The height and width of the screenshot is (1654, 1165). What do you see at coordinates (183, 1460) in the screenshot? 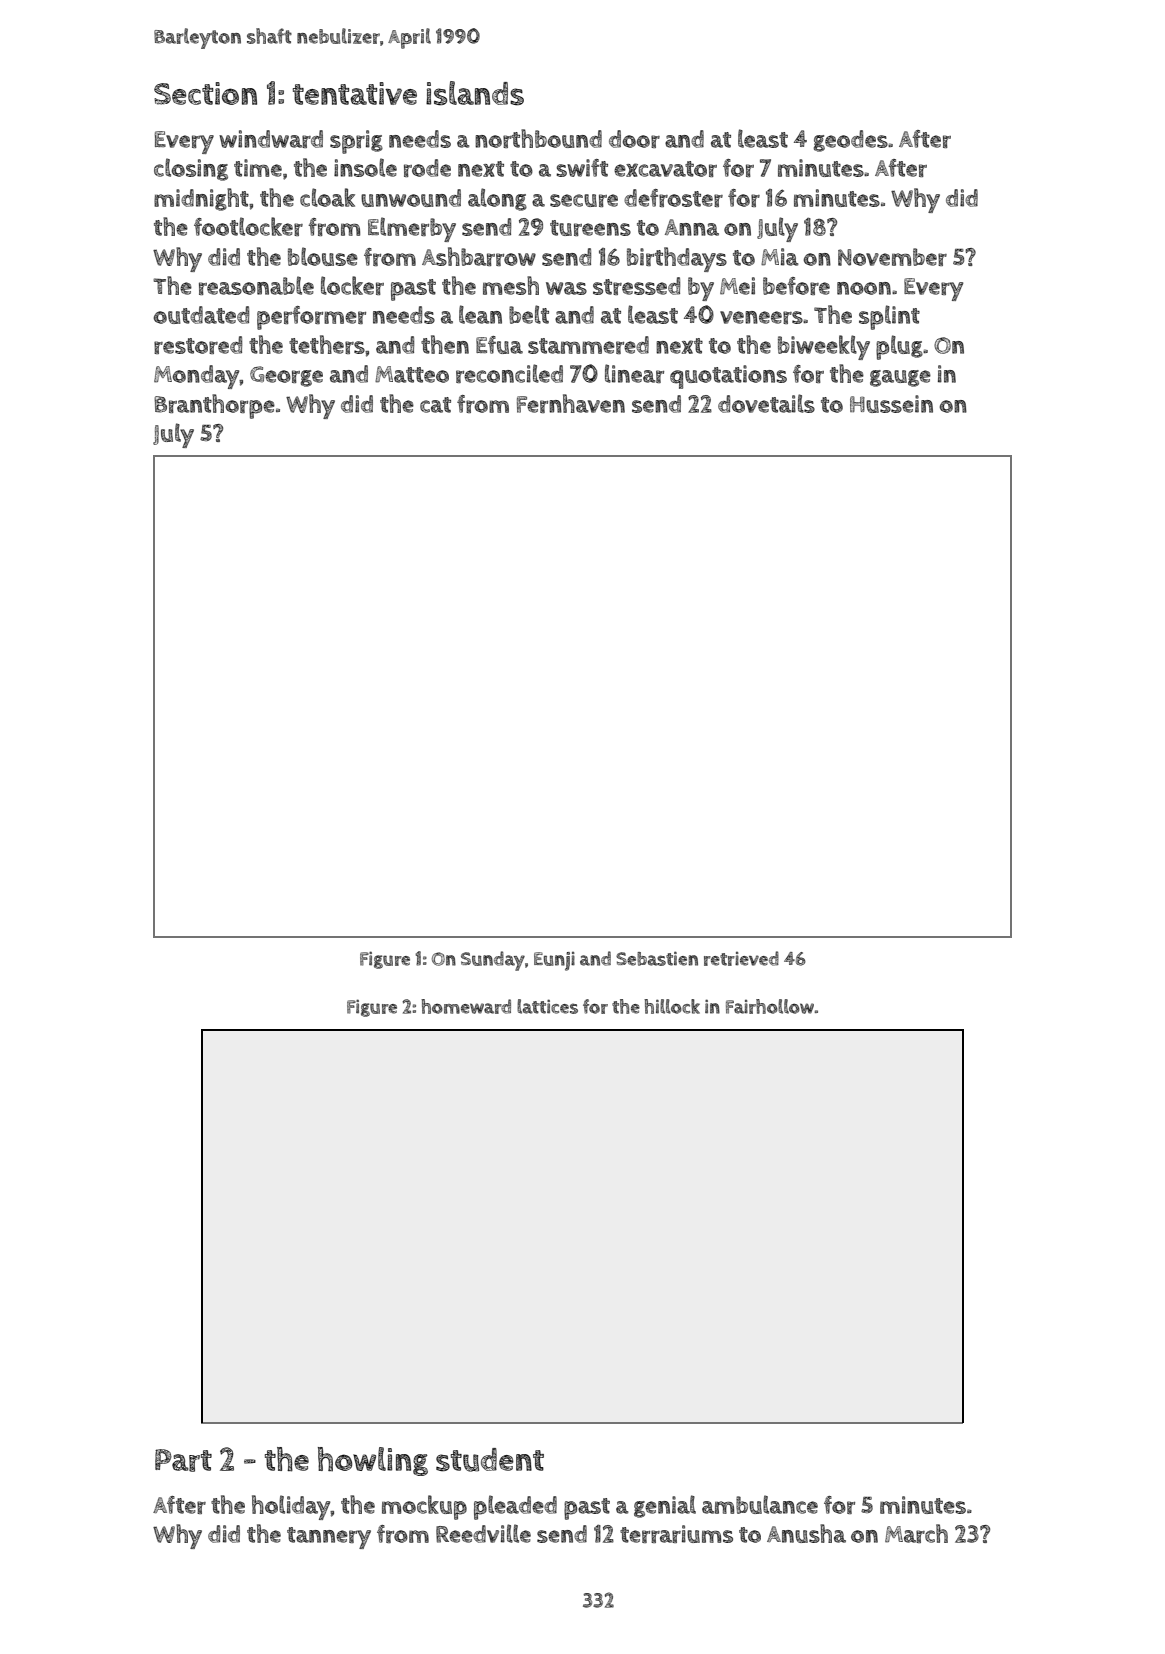
I see `Part` at bounding box center [183, 1460].
